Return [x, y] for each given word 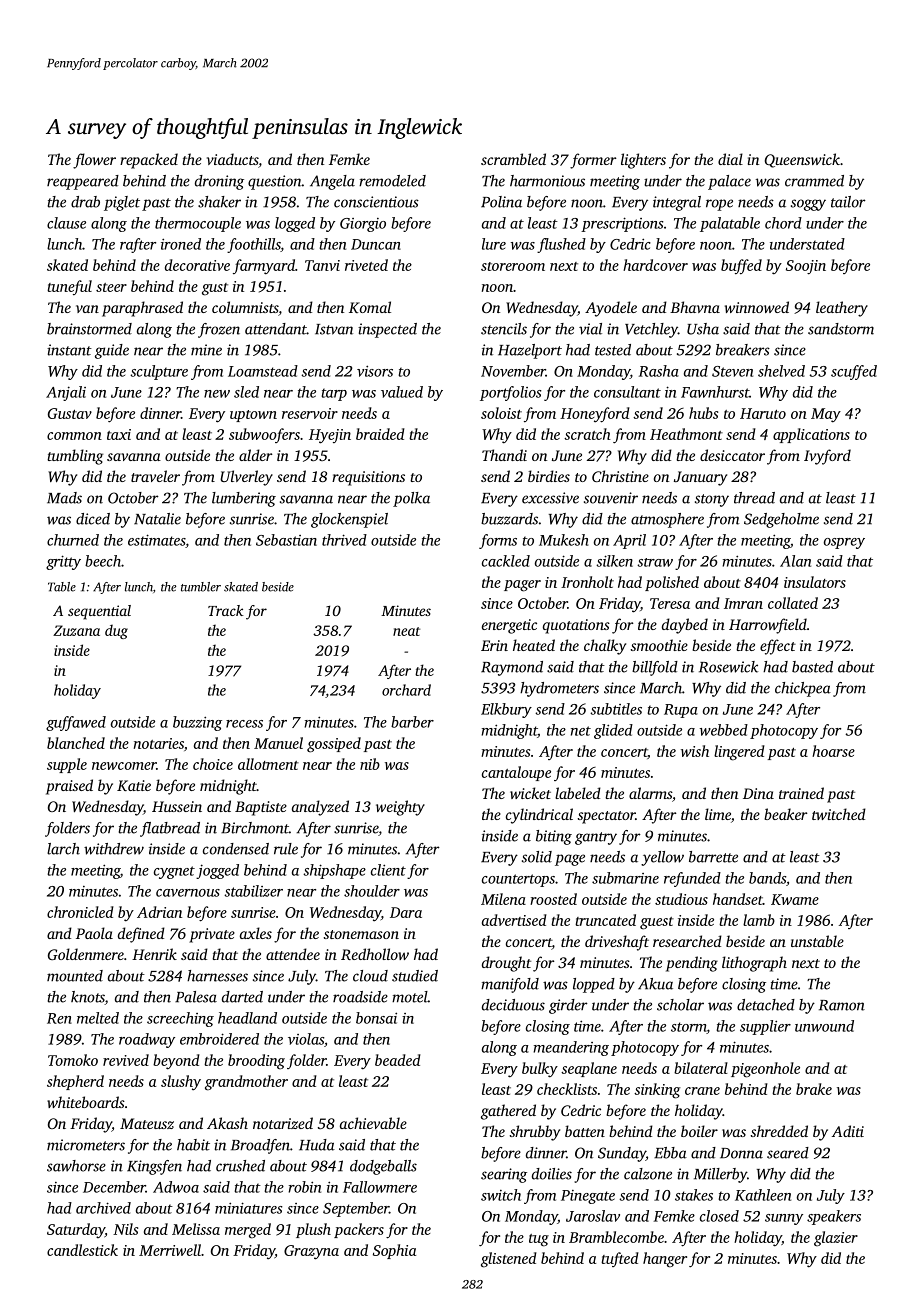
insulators [815, 582]
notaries [159, 743]
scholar [680, 1005]
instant [69, 350]
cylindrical [539, 816]
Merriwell [170, 1250]
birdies [549, 476]
